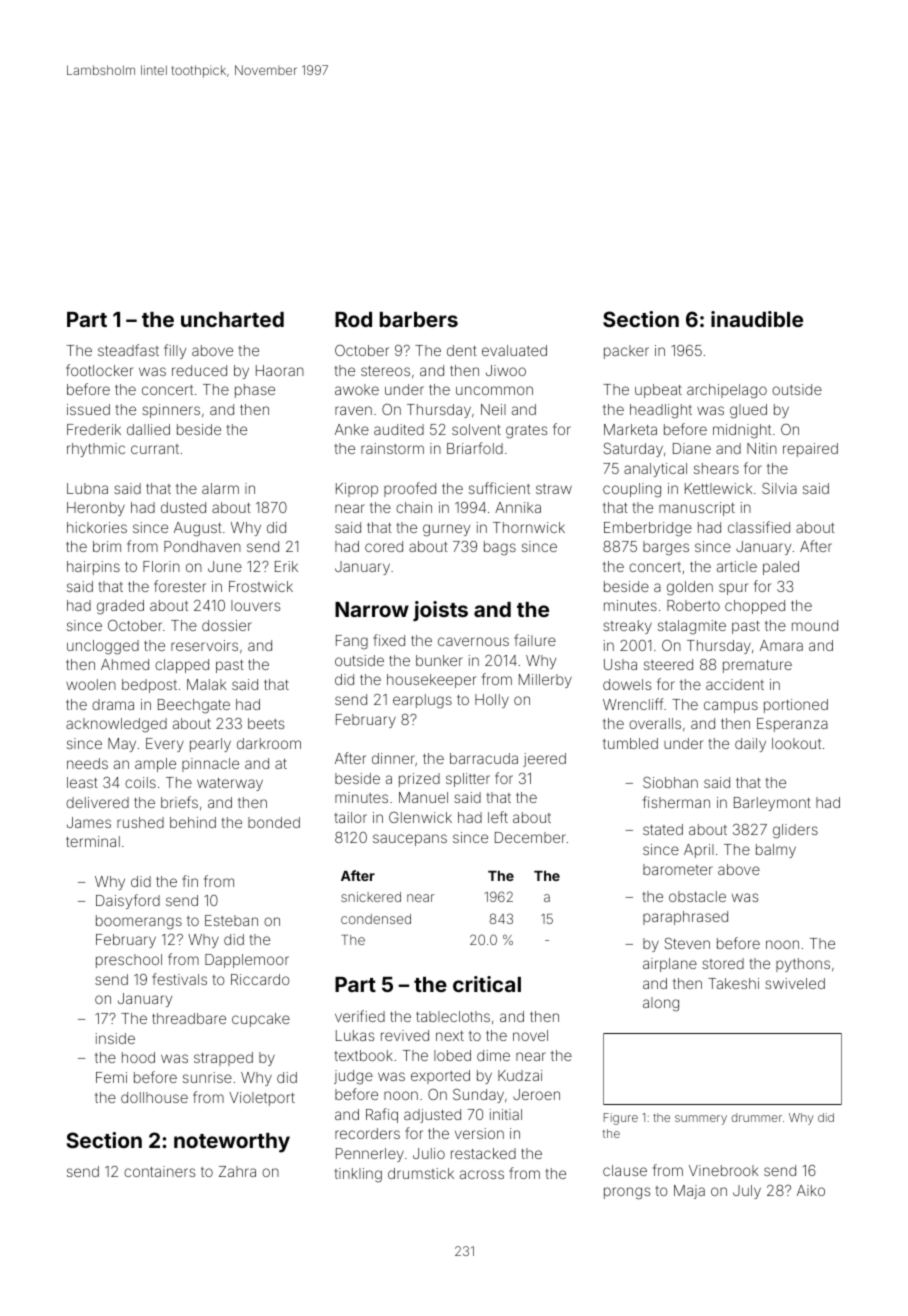 The height and width of the screenshot is (1316, 908). What do you see at coordinates (128, 350) in the screenshot?
I see `steadfast` at bounding box center [128, 350].
